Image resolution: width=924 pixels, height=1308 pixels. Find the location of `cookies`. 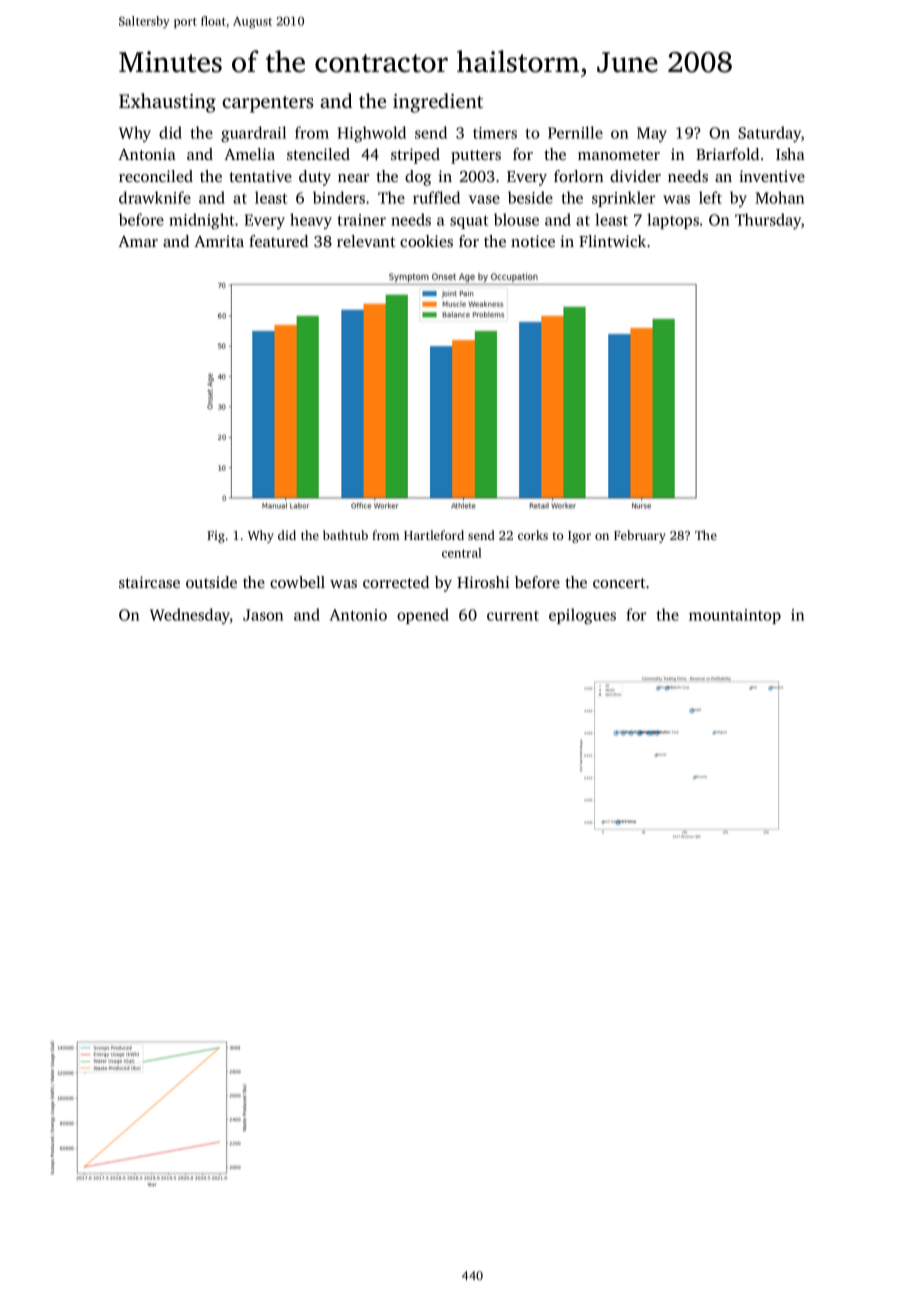

cookies is located at coordinates (426, 241).
